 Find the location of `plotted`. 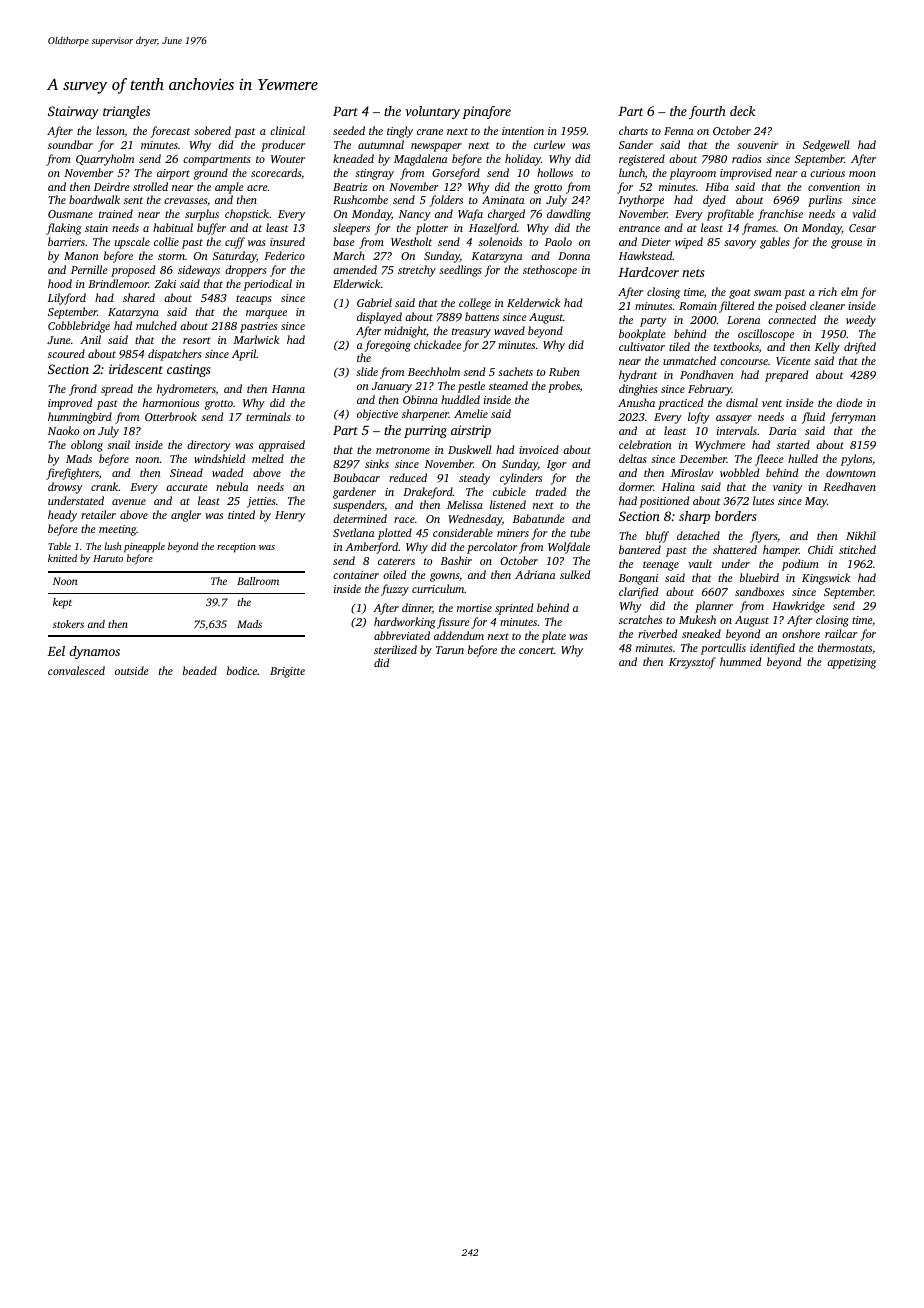

plotted is located at coordinates (395, 534).
